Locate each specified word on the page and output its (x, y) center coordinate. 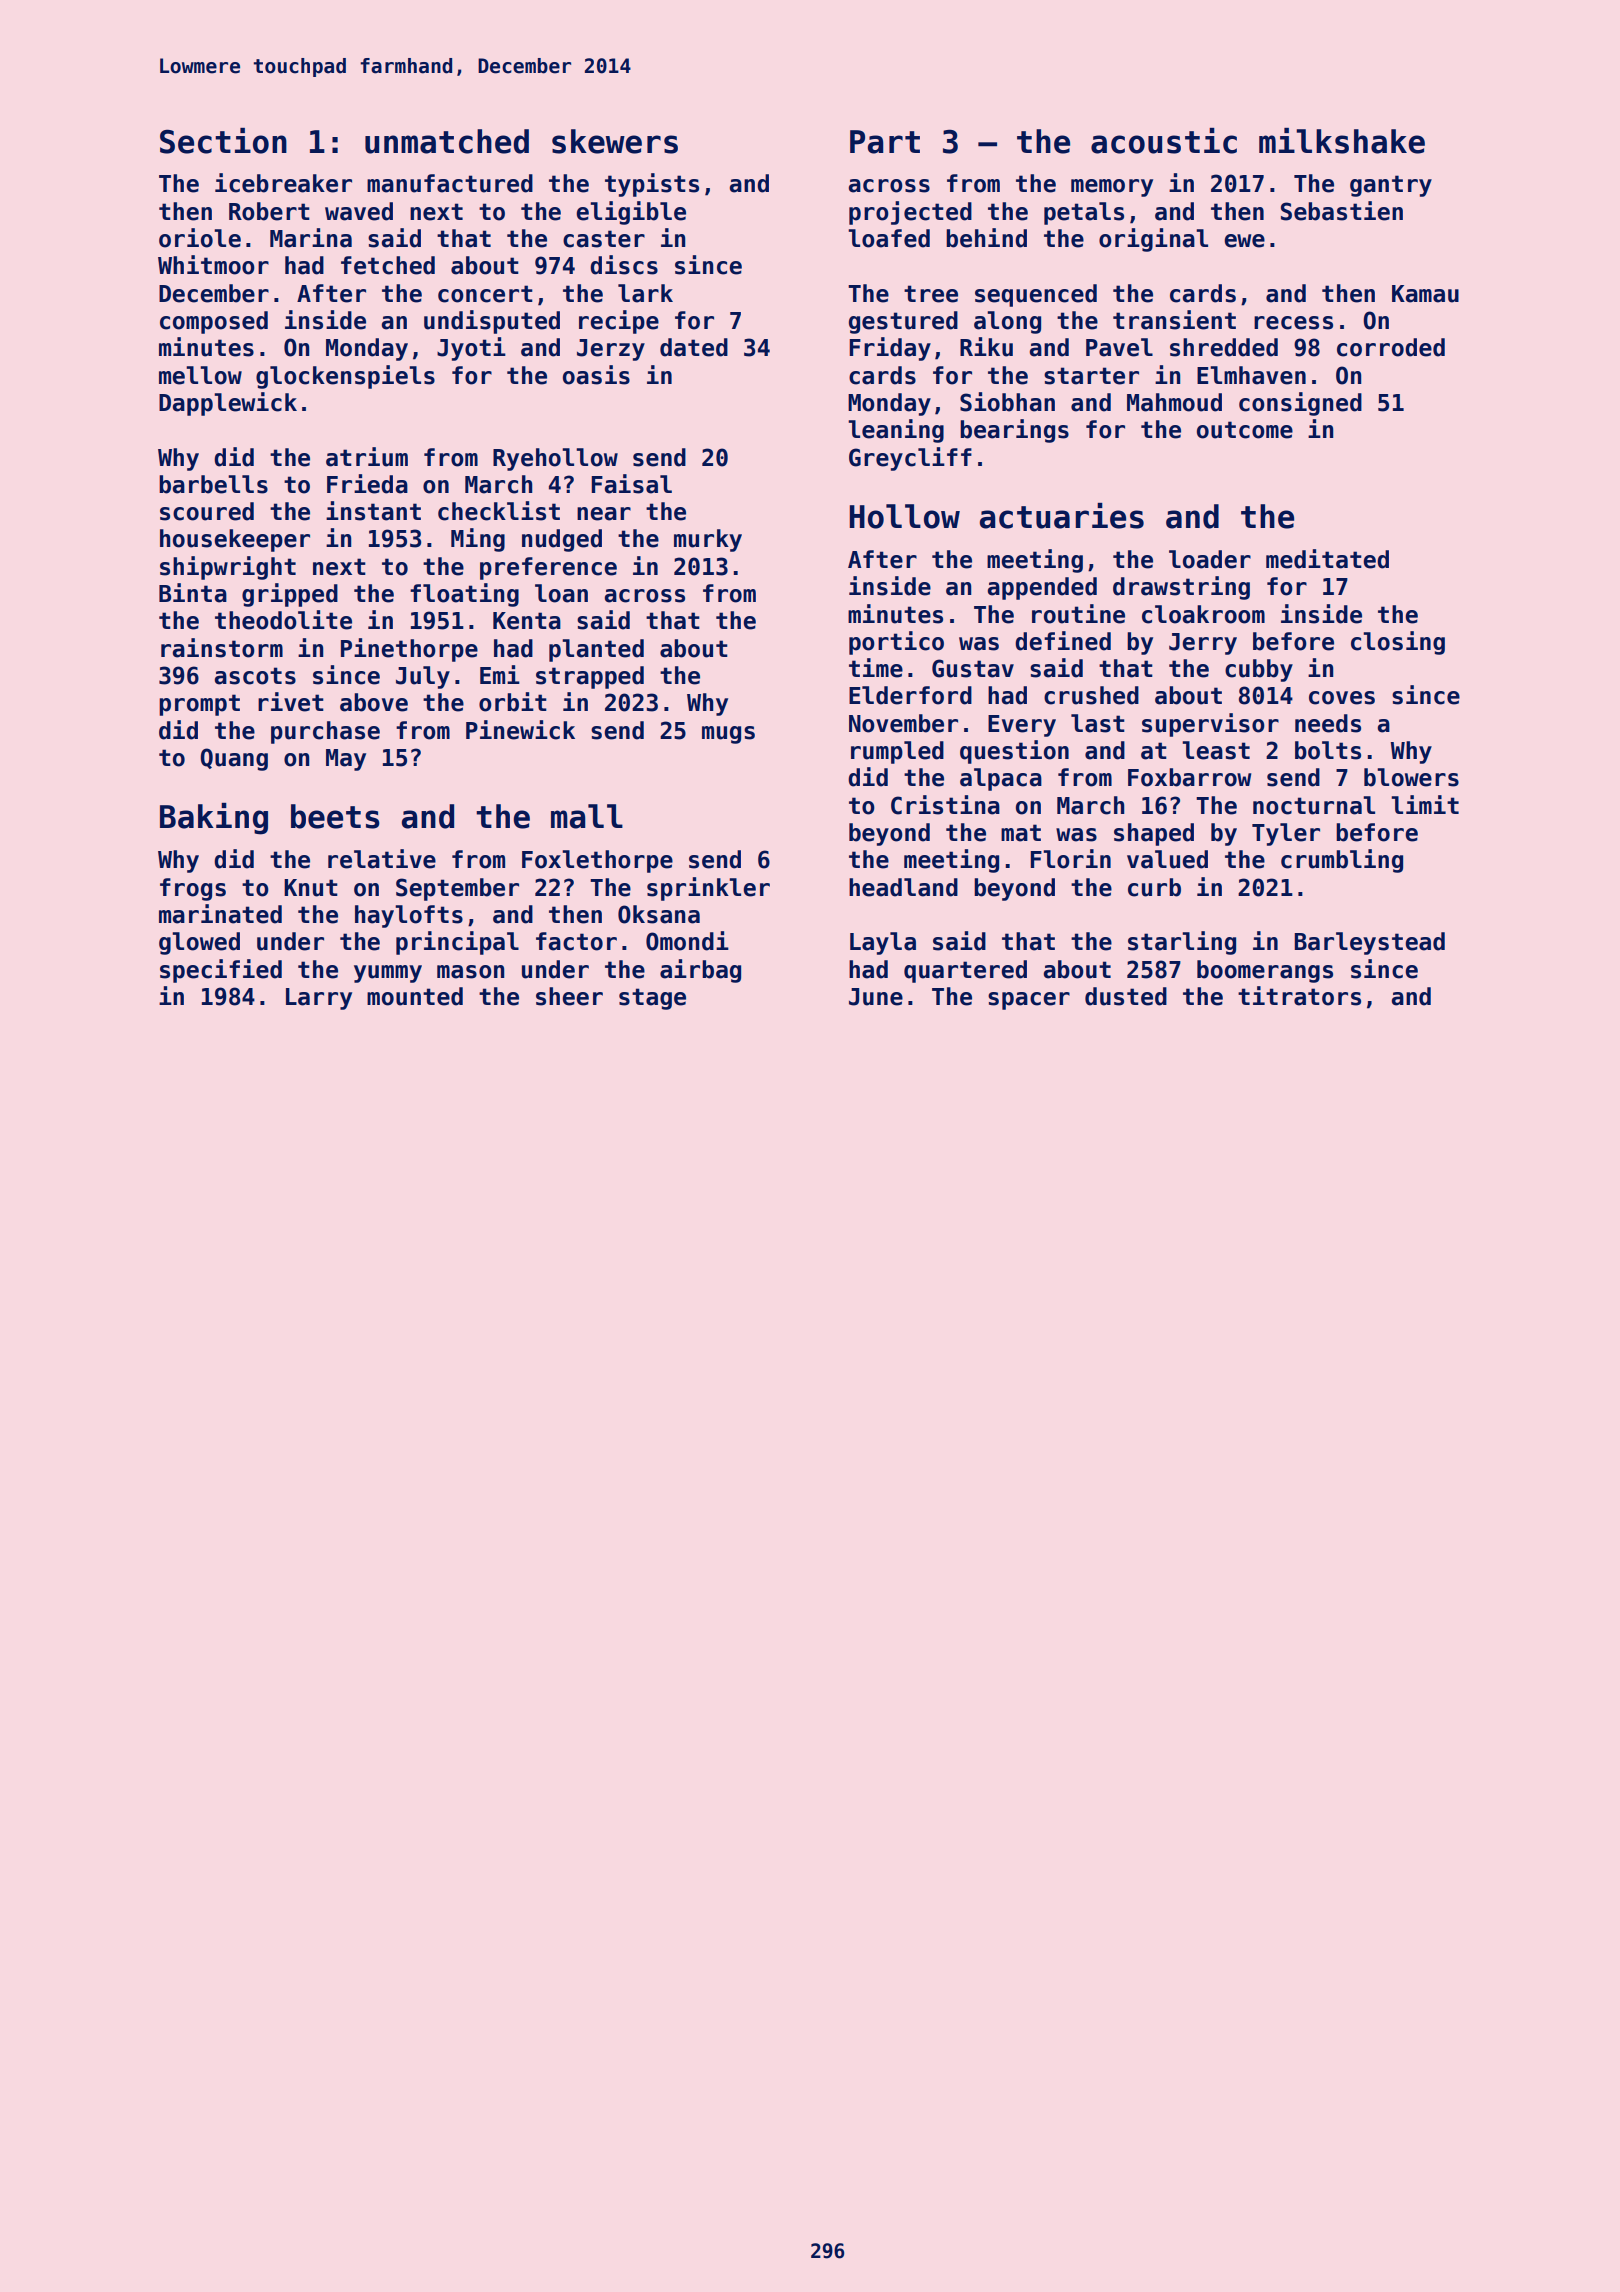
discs (624, 265)
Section (223, 141)
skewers (615, 141)
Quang (234, 759)
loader (1210, 559)
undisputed (492, 322)
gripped (290, 595)
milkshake (1342, 141)
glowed (199, 943)
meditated (1327, 559)
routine (1078, 614)
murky (708, 540)
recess (1293, 323)
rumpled (897, 752)
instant (373, 511)
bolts (1328, 750)
